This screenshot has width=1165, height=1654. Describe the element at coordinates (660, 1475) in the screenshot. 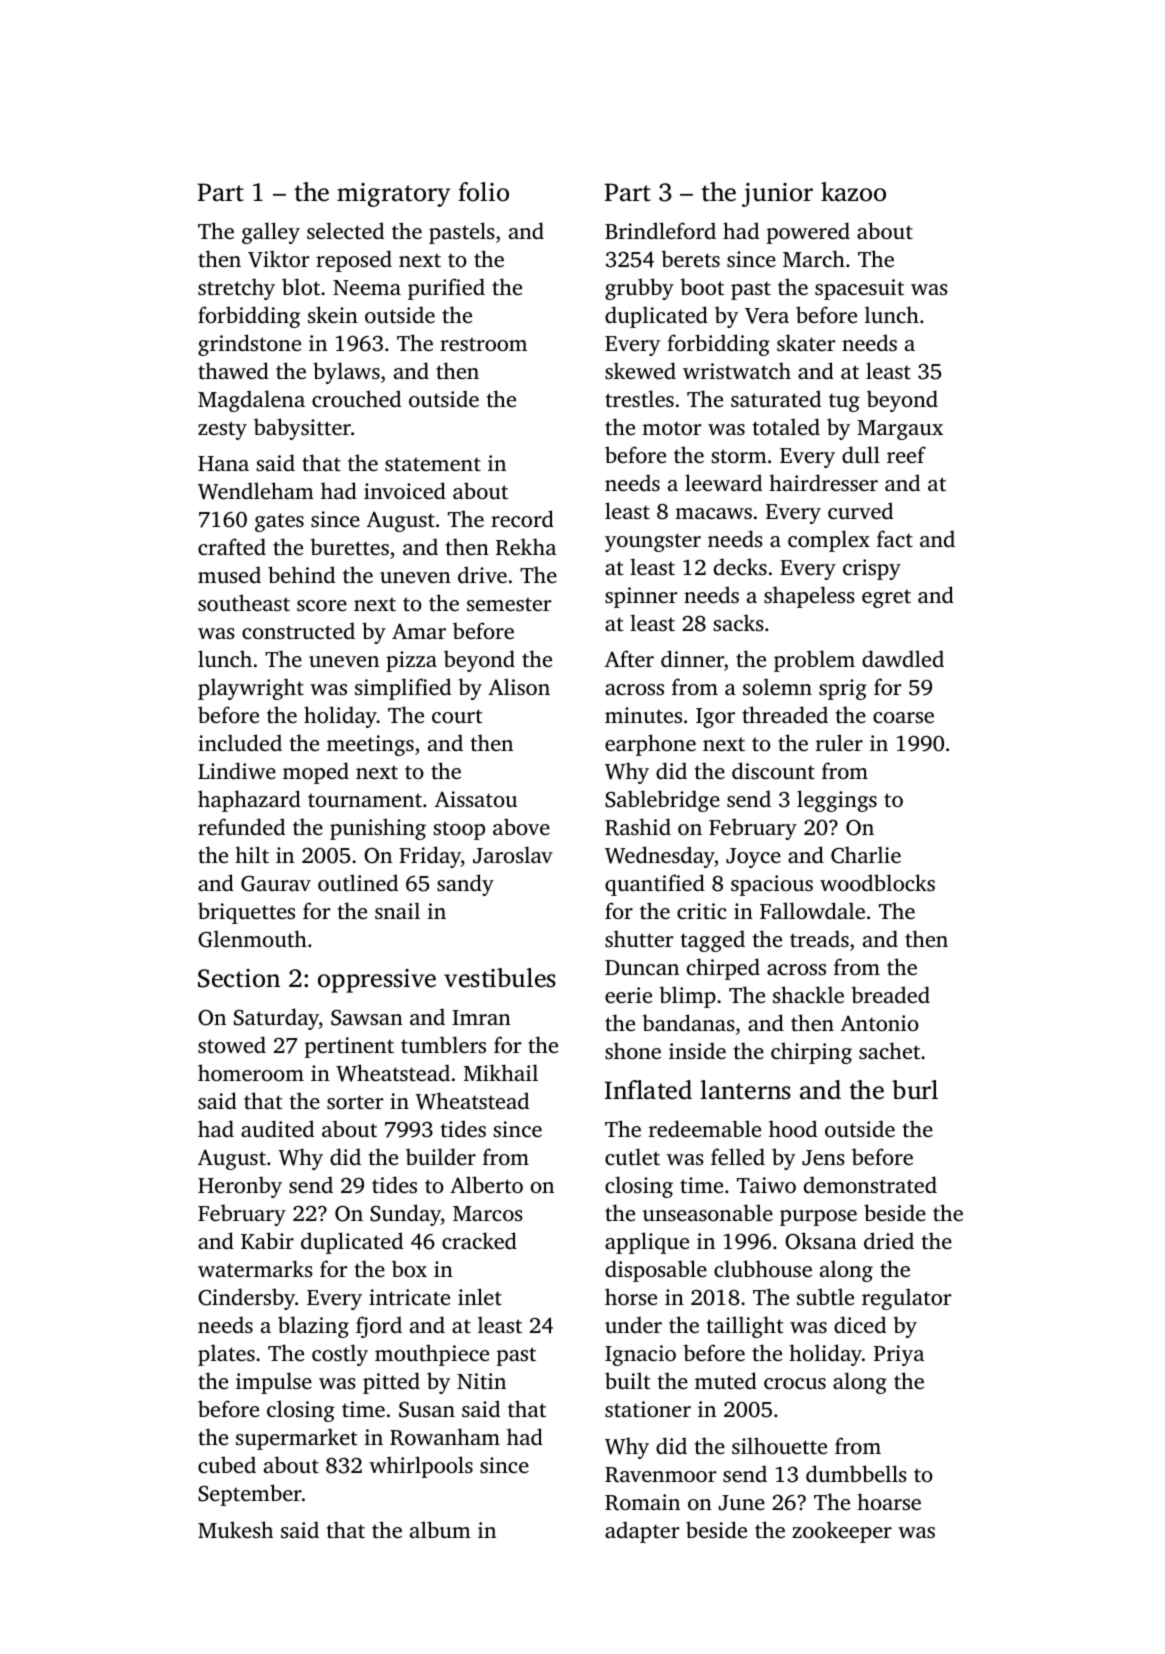

I see `Ravenmoor` at that location.
